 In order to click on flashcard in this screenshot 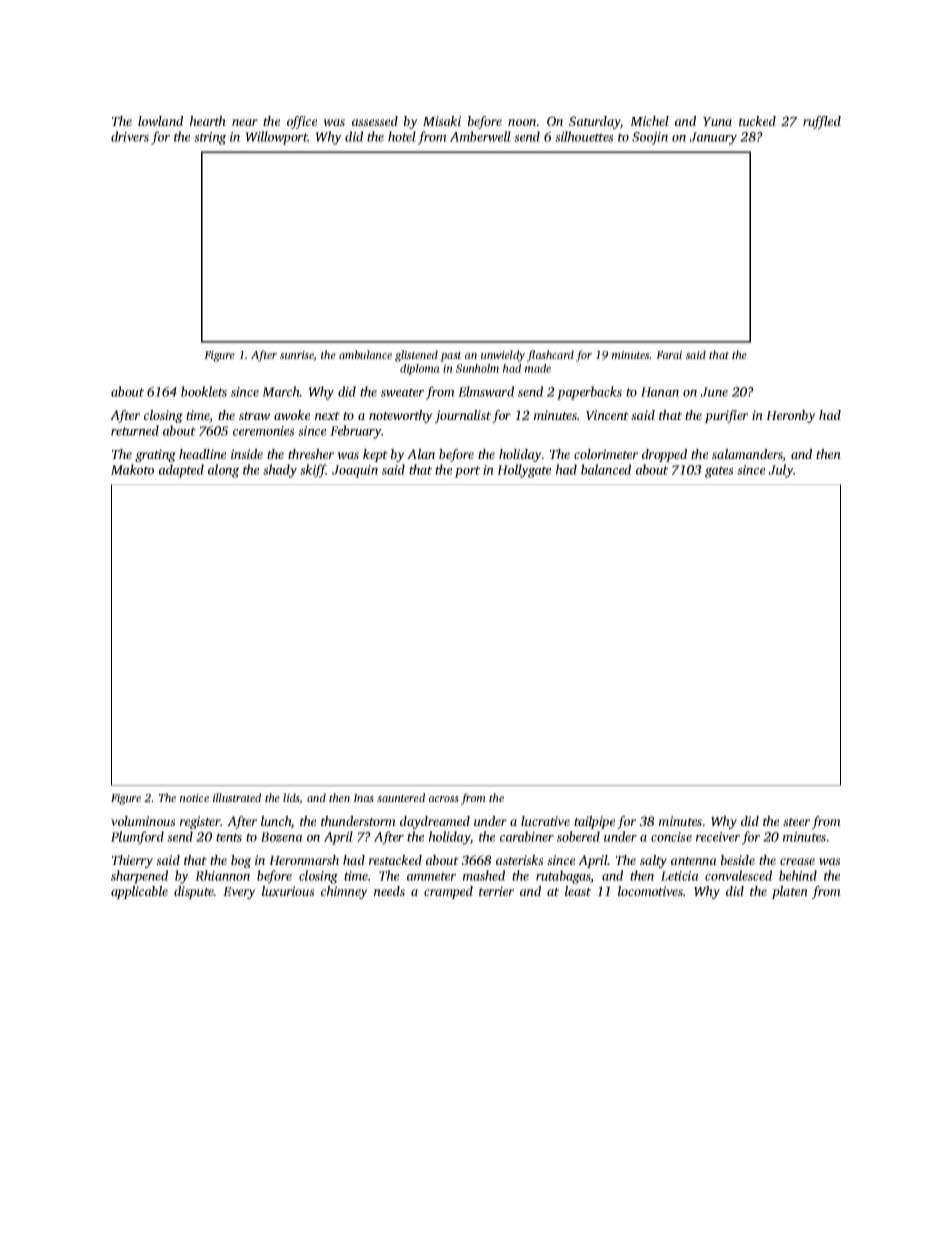, I will do `click(550, 356)`.
